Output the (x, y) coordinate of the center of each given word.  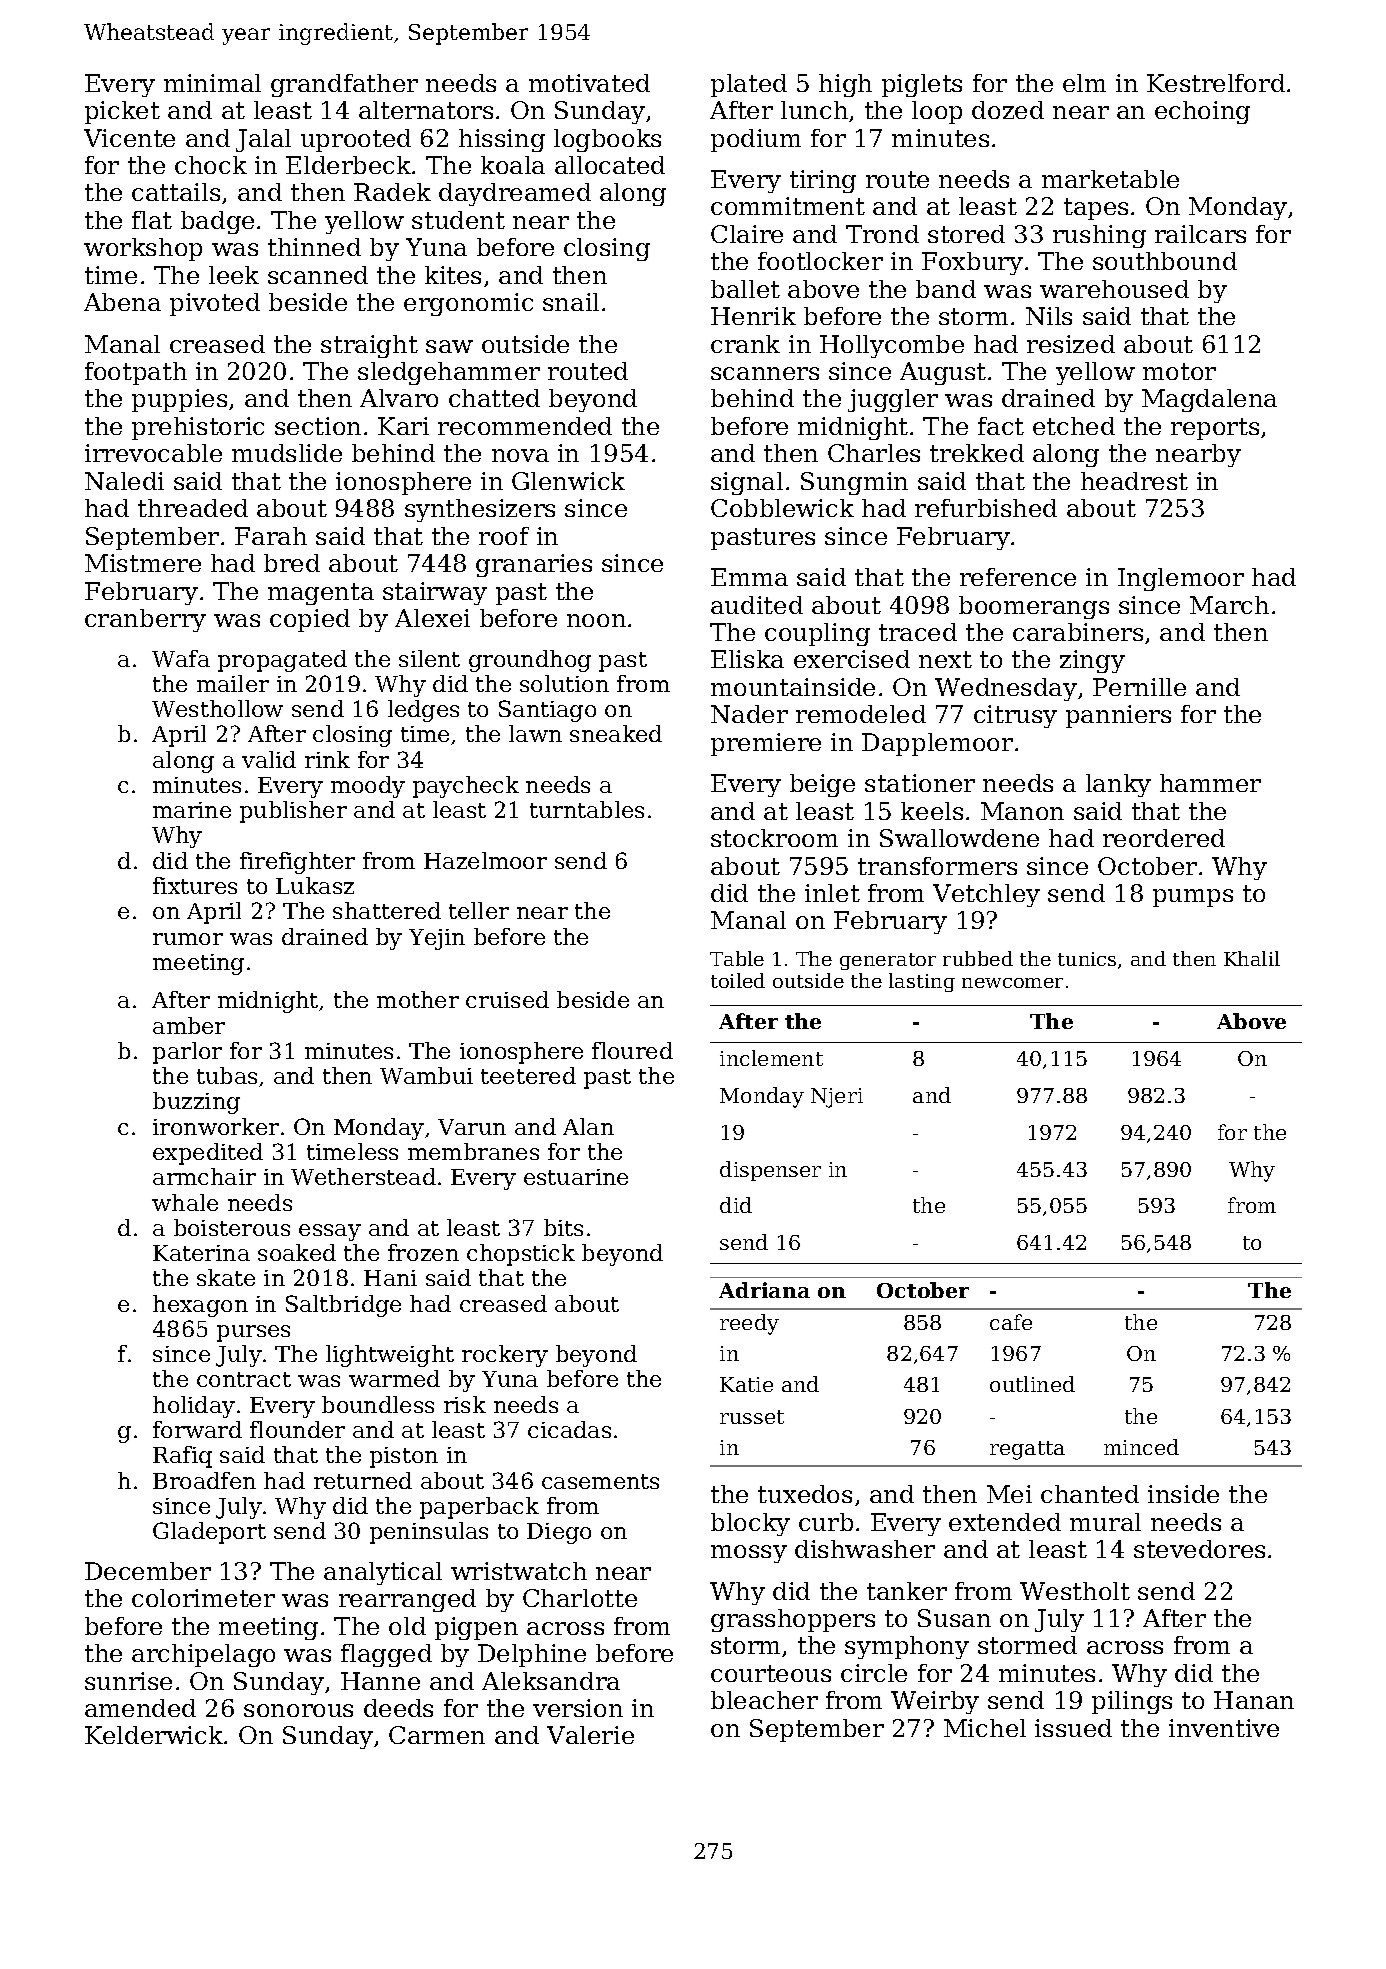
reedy (749, 1324)
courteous (771, 1673)
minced (1141, 1447)
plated (749, 85)
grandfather (344, 85)
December (148, 1571)
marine (192, 810)
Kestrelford (1216, 83)
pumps (1193, 898)
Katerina (201, 1253)
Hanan (1254, 1700)
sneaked (616, 733)
